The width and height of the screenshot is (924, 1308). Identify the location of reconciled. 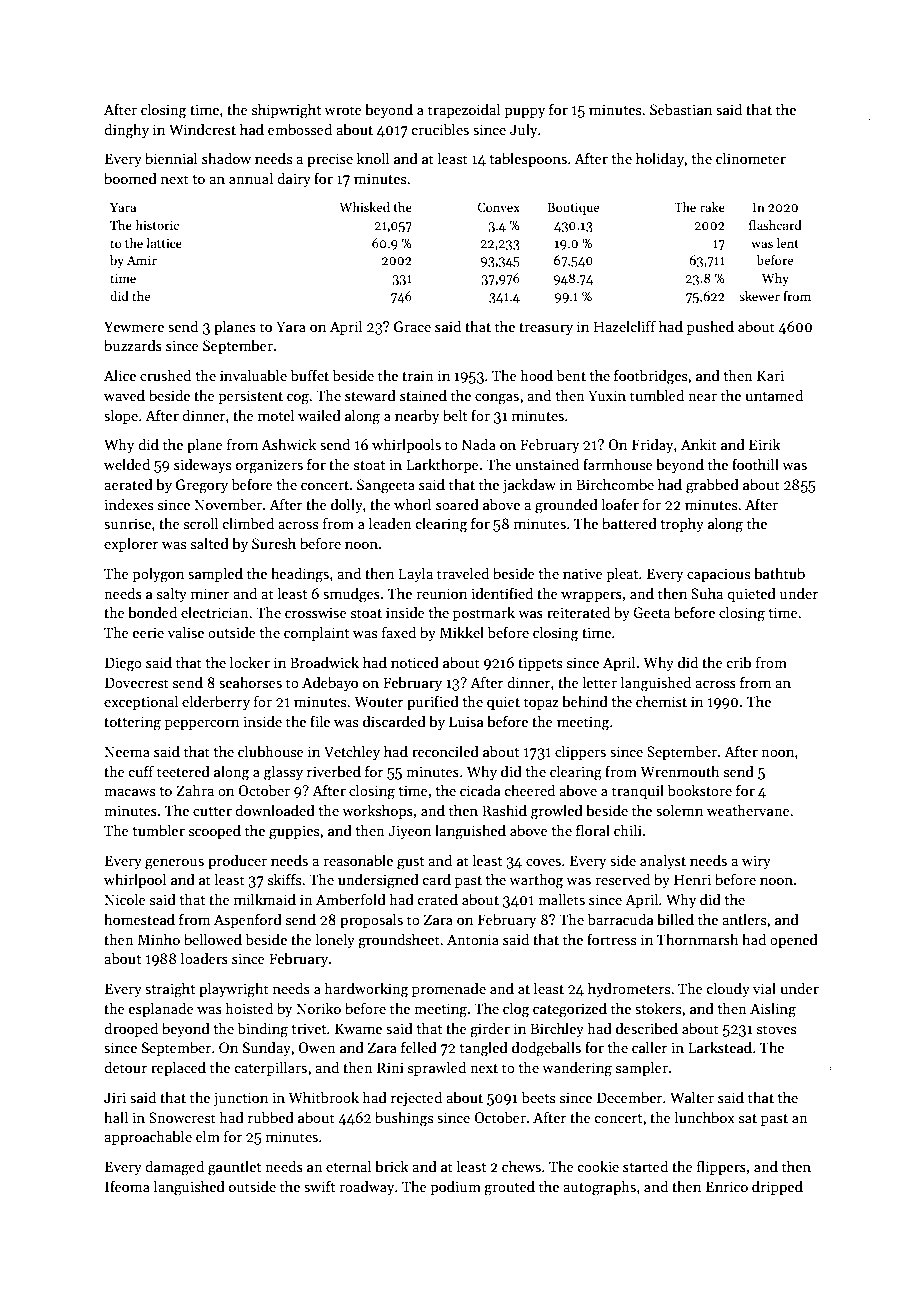
(445, 751).
